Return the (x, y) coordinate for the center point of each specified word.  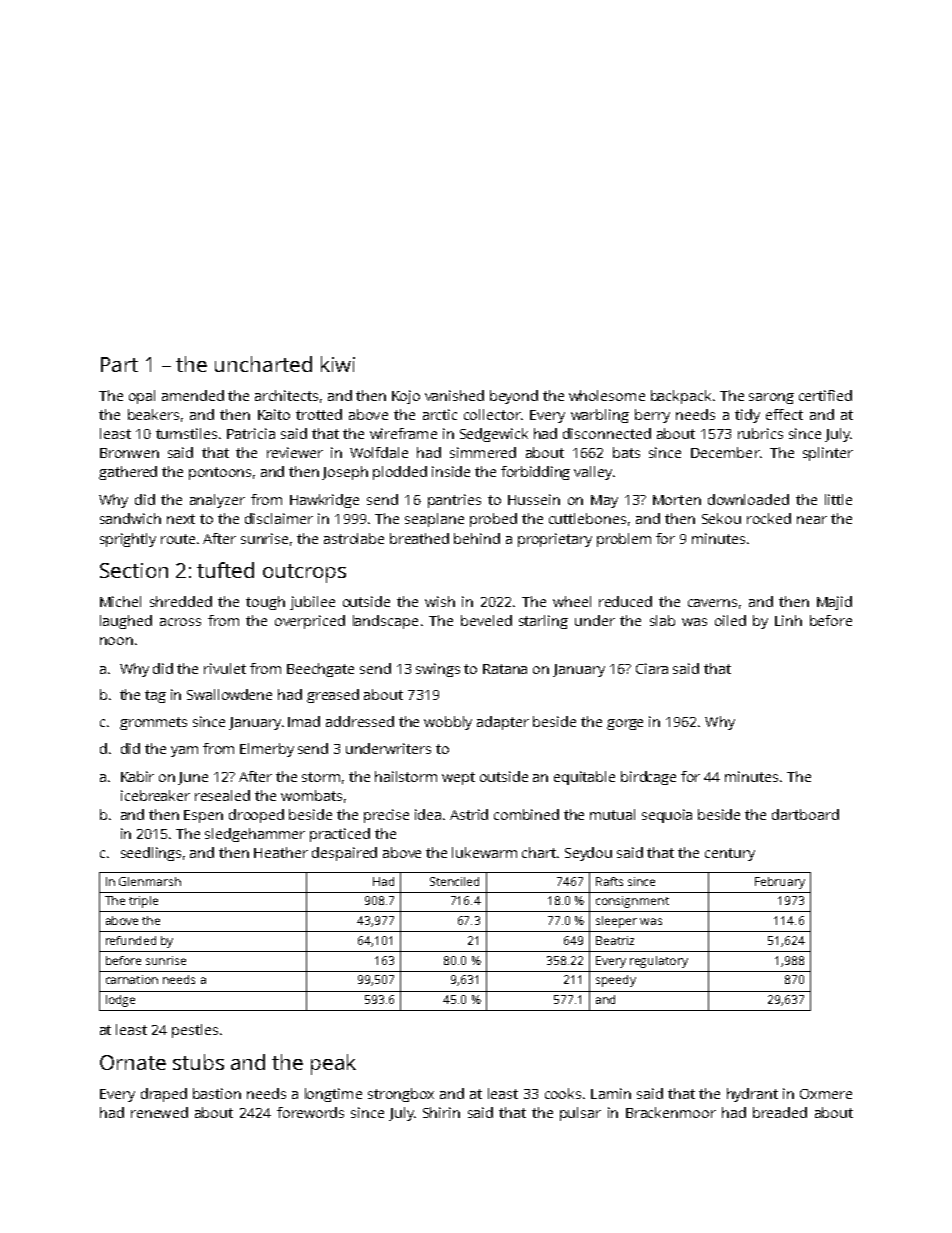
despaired (344, 854)
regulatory (659, 962)
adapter (503, 723)
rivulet (225, 668)
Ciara (652, 668)
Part (119, 364)
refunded (131, 940)
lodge (120, 1001)
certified (825, 395)
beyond (514, 397)
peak (333, 1064)
